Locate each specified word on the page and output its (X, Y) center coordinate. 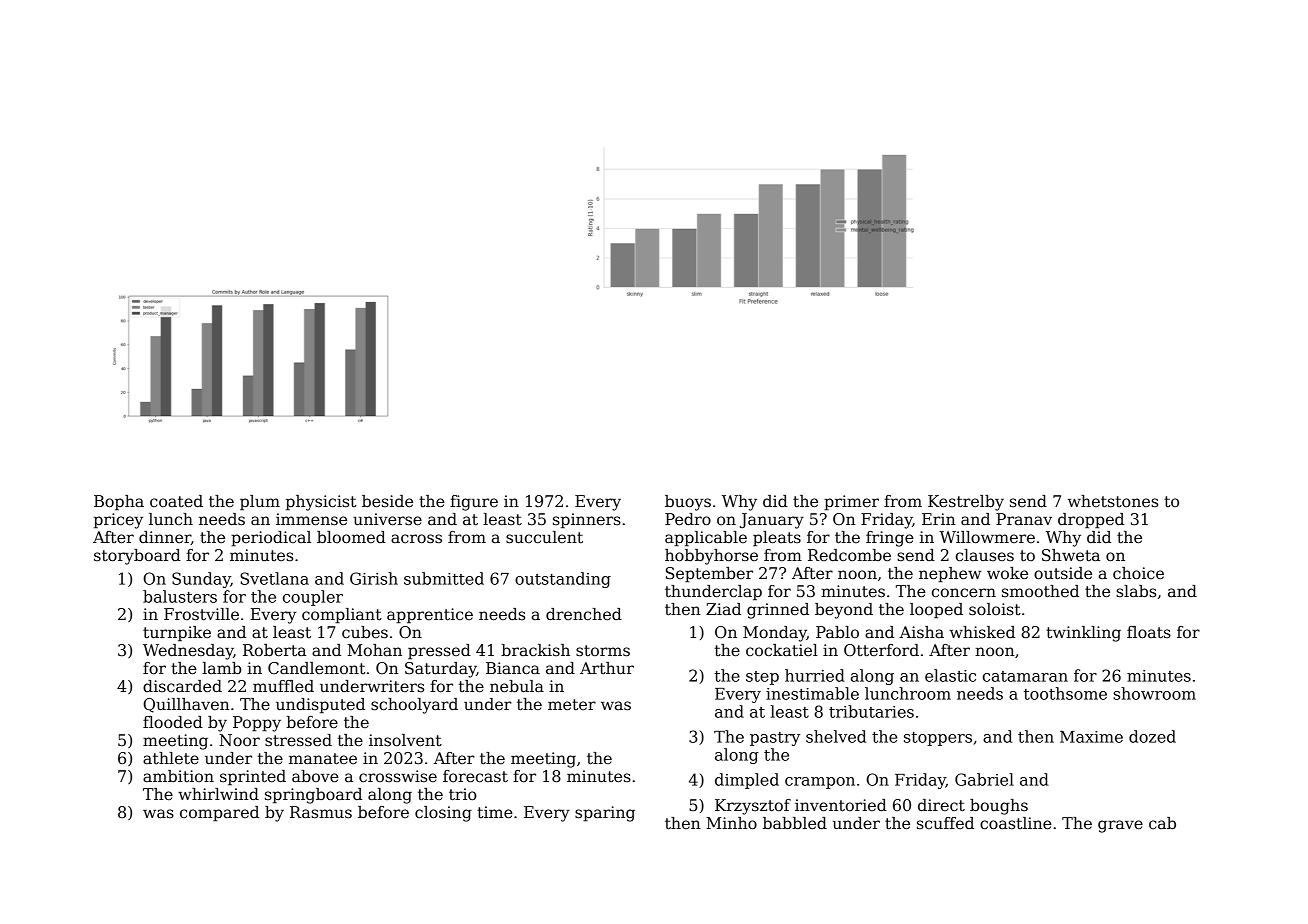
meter (572, 704)
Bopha (119, 503)
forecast (475, 776)
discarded (182, 686)
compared (219, 814)
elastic (950, 675)
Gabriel (984, 779)
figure (474, 503)
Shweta (1071, 555)
